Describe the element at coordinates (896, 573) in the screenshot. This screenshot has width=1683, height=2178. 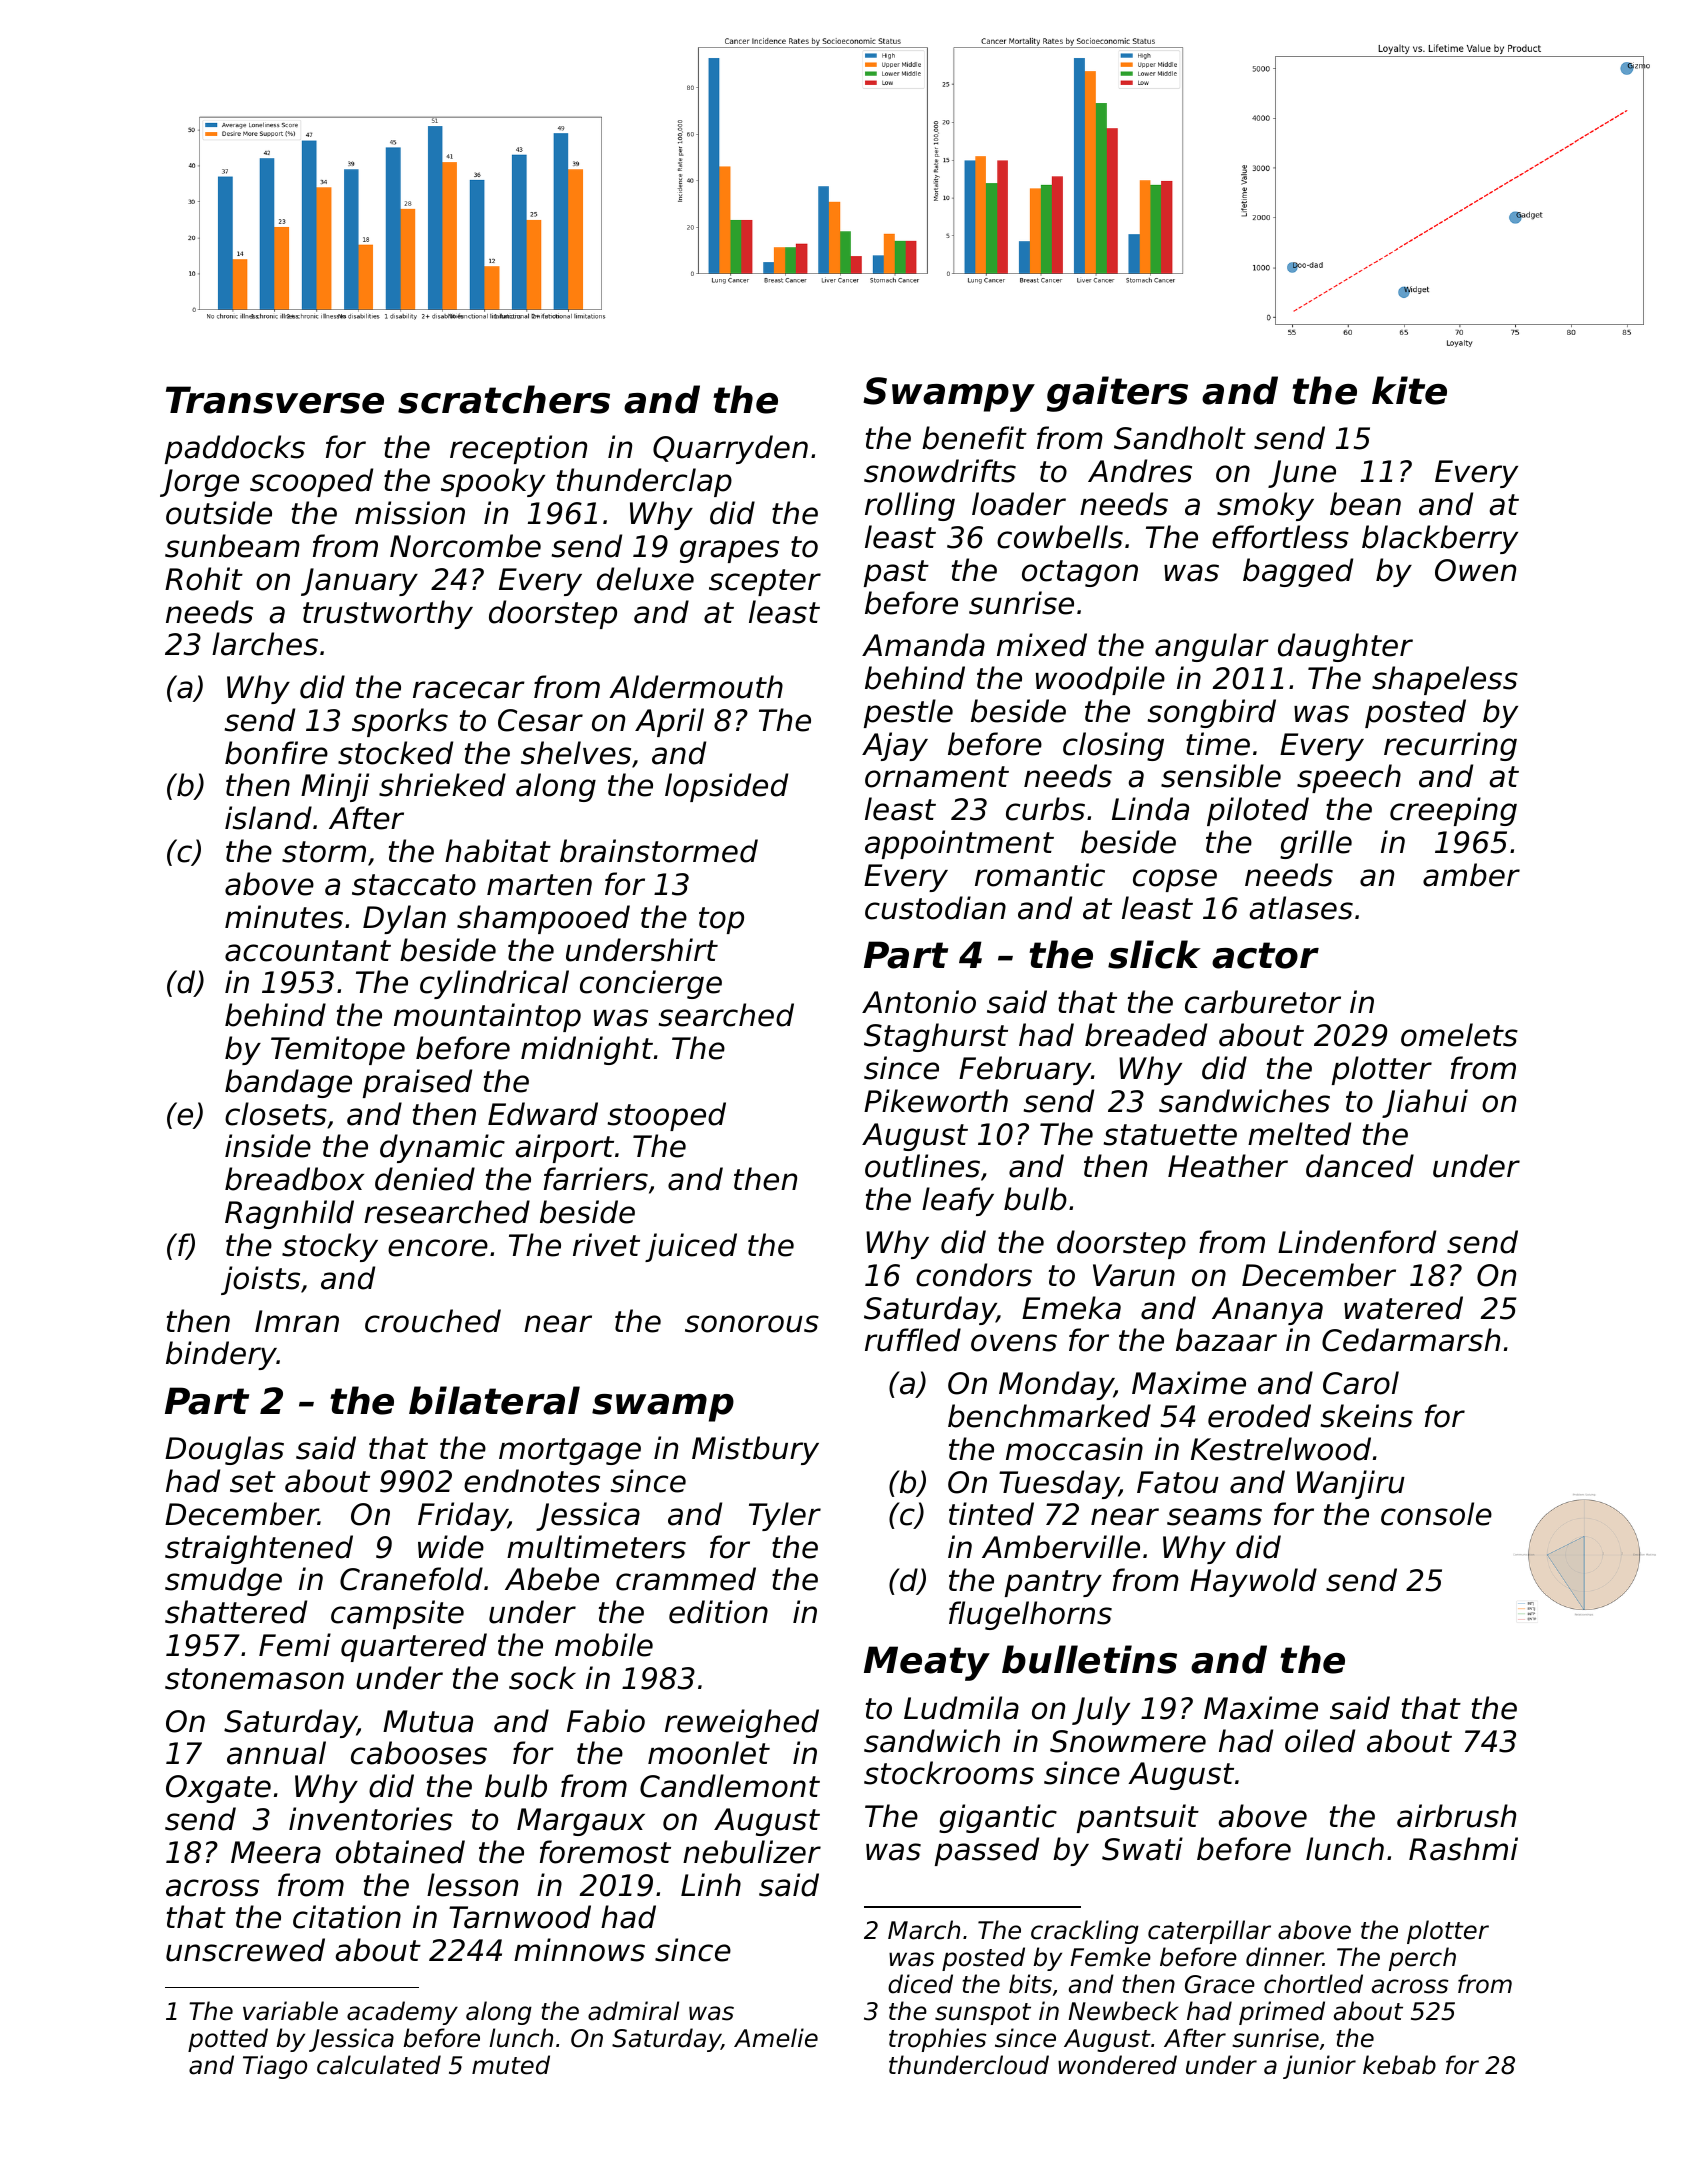
I see `past` at that location.
